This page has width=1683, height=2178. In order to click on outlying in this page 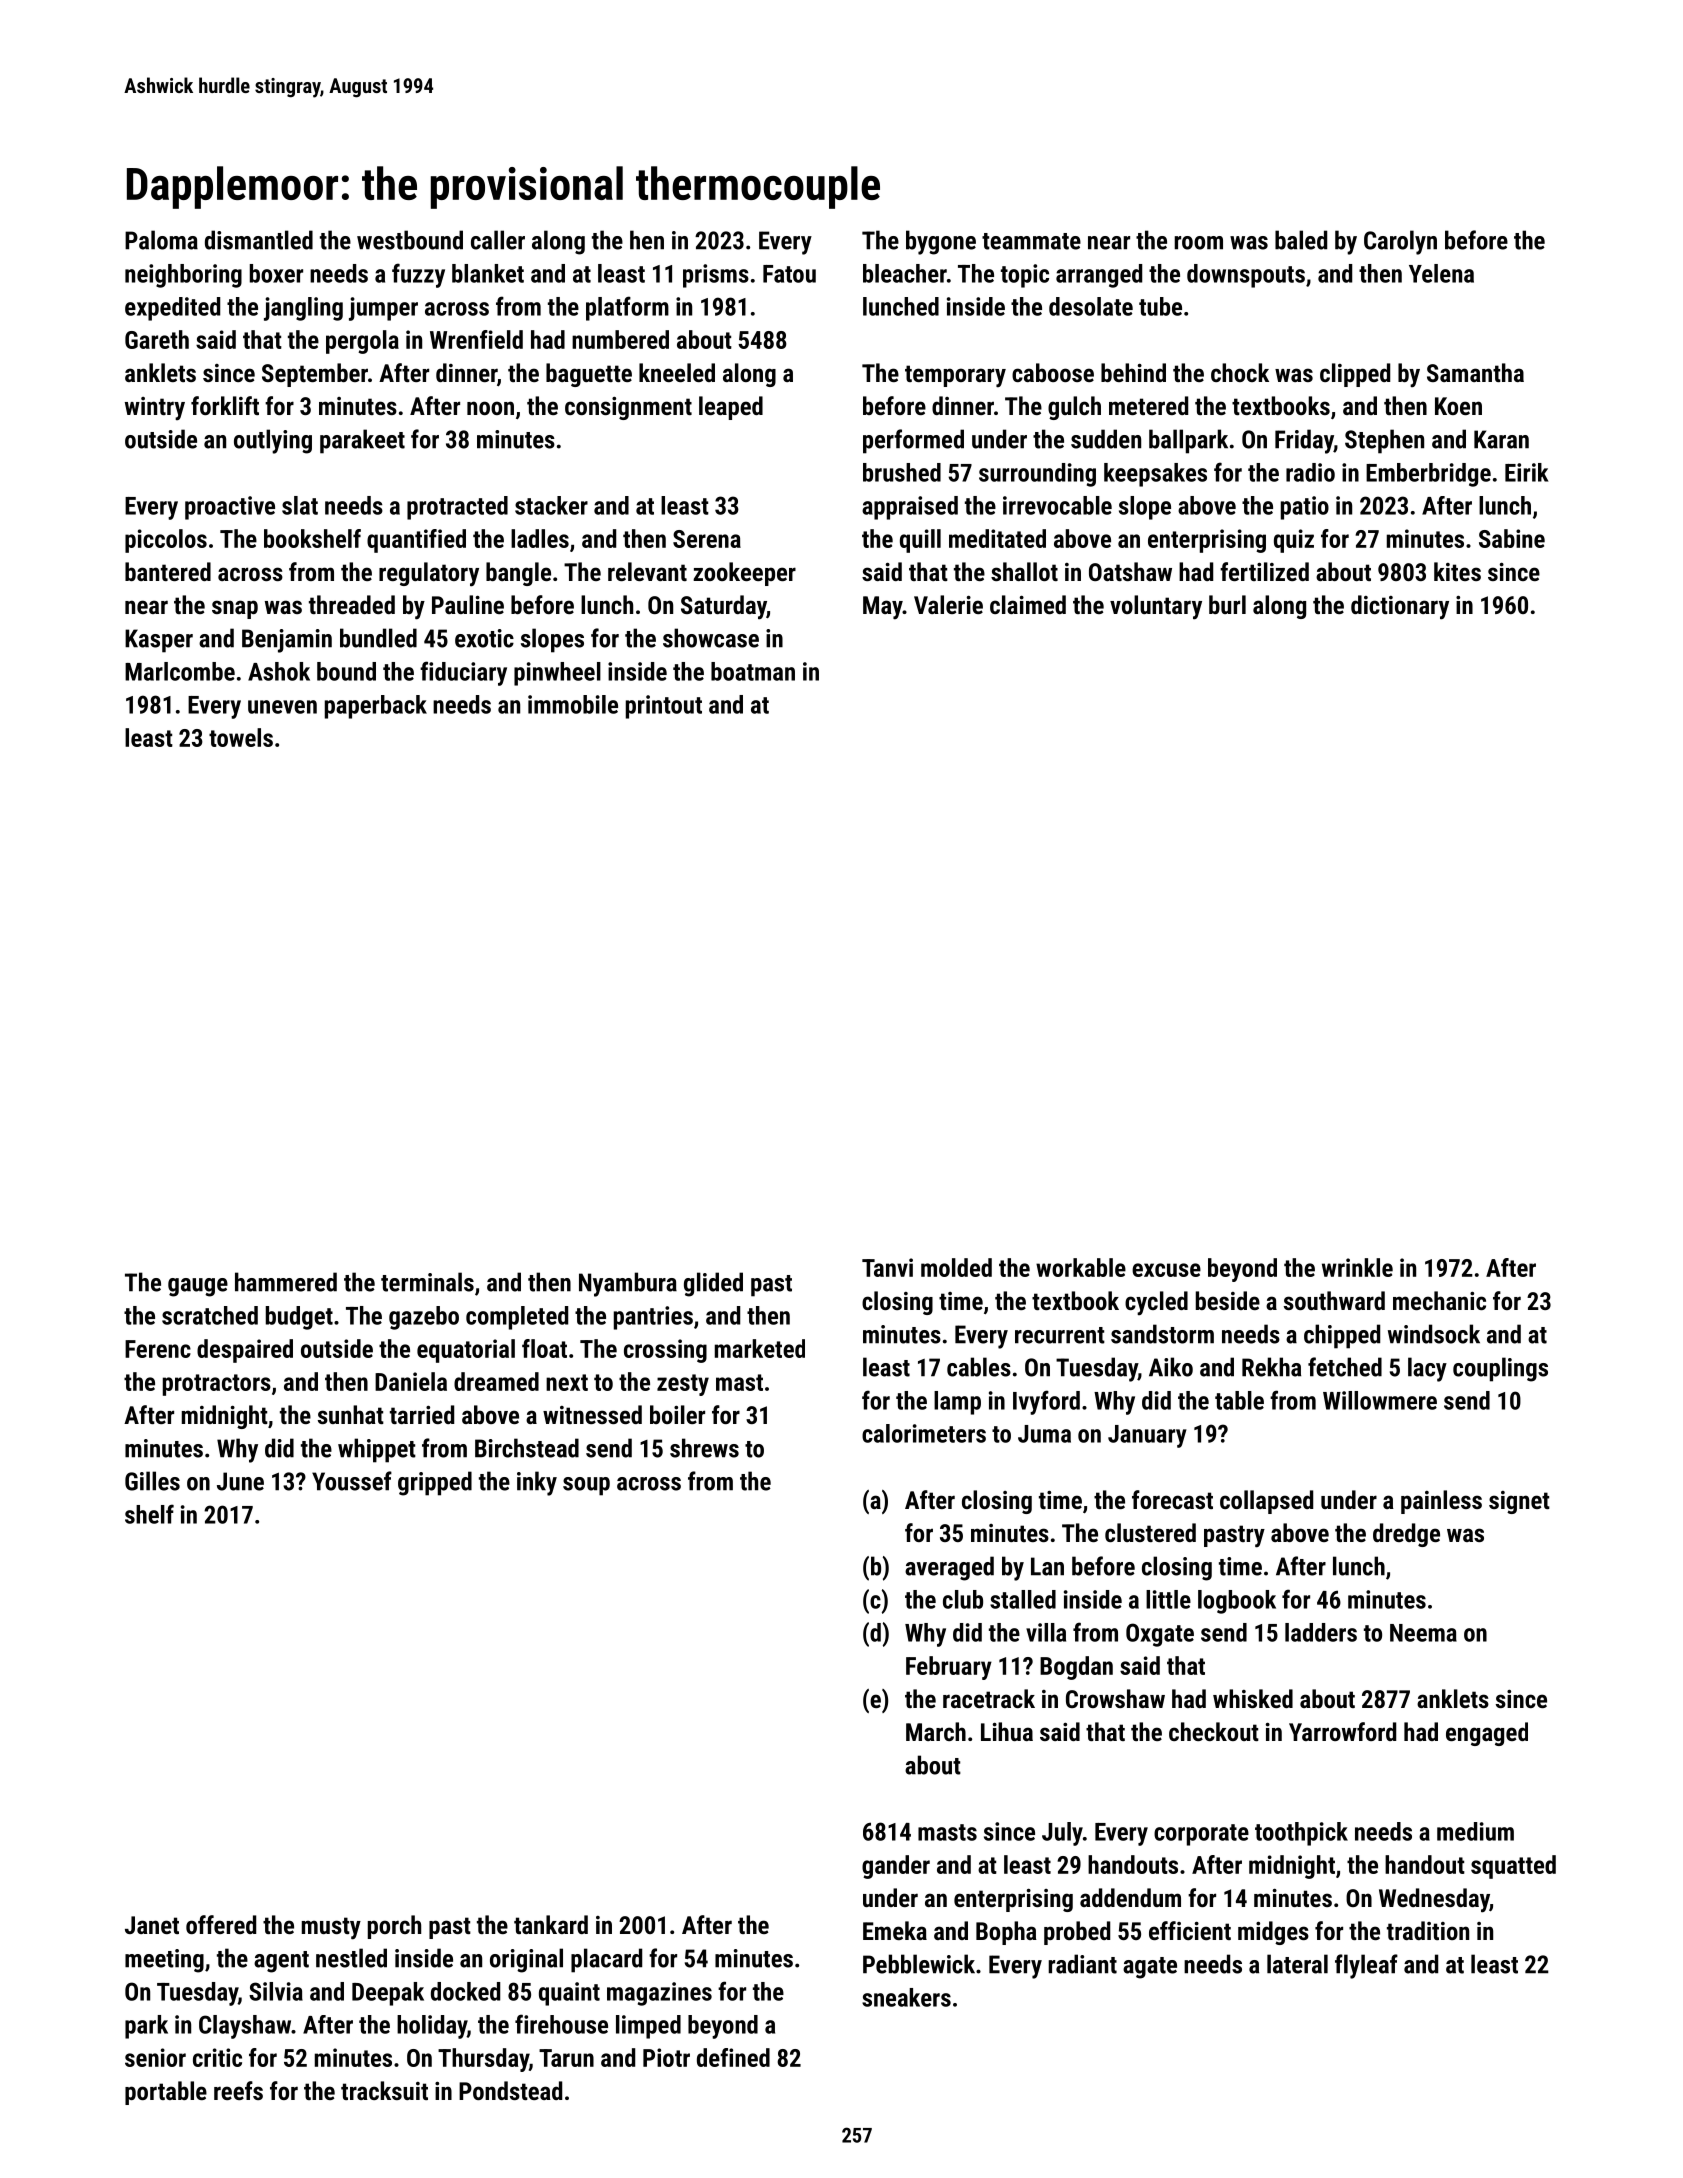, I will do `click(273, 441)`.
